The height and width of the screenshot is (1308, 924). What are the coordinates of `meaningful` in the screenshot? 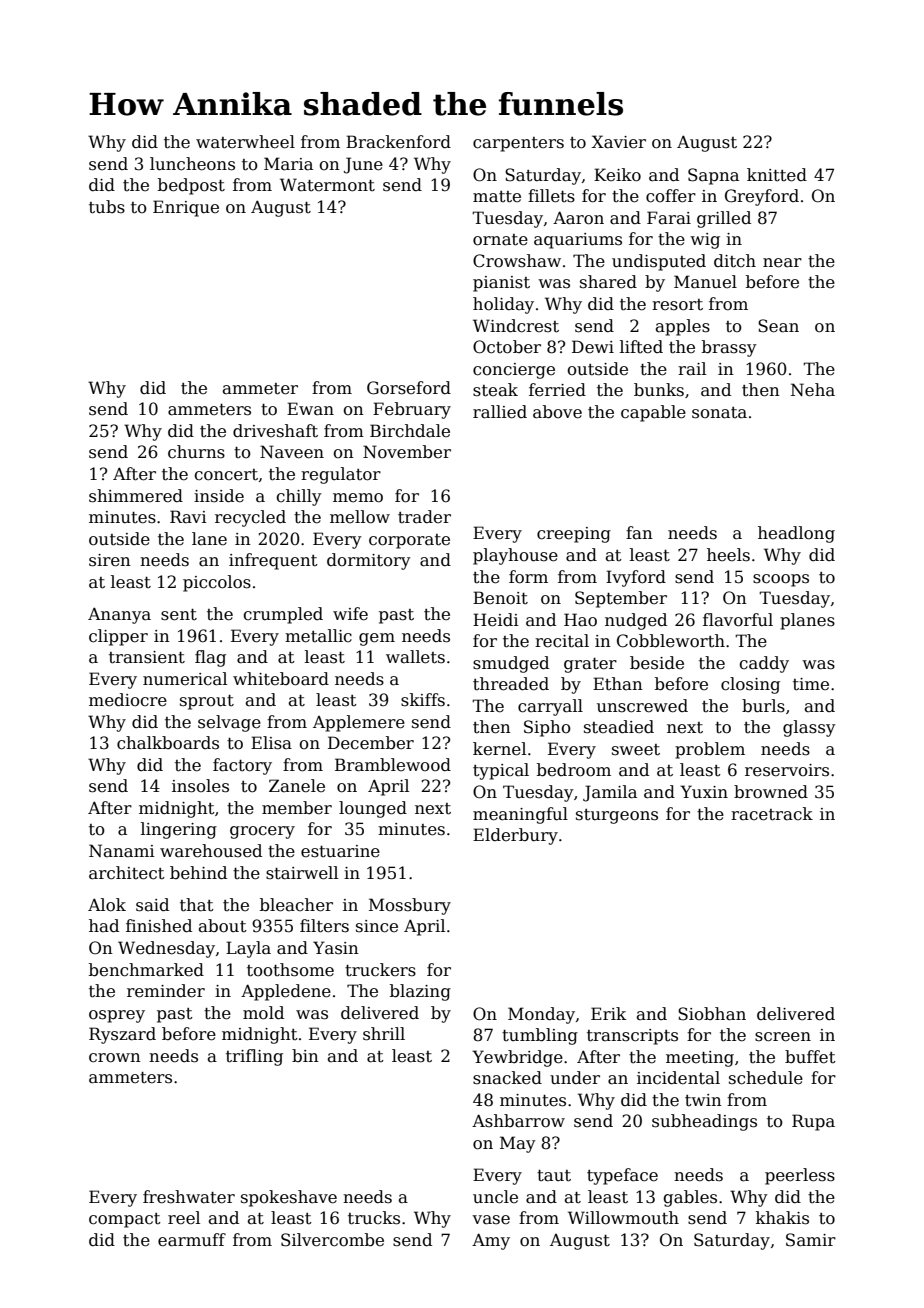 It's located at (520, 815).
